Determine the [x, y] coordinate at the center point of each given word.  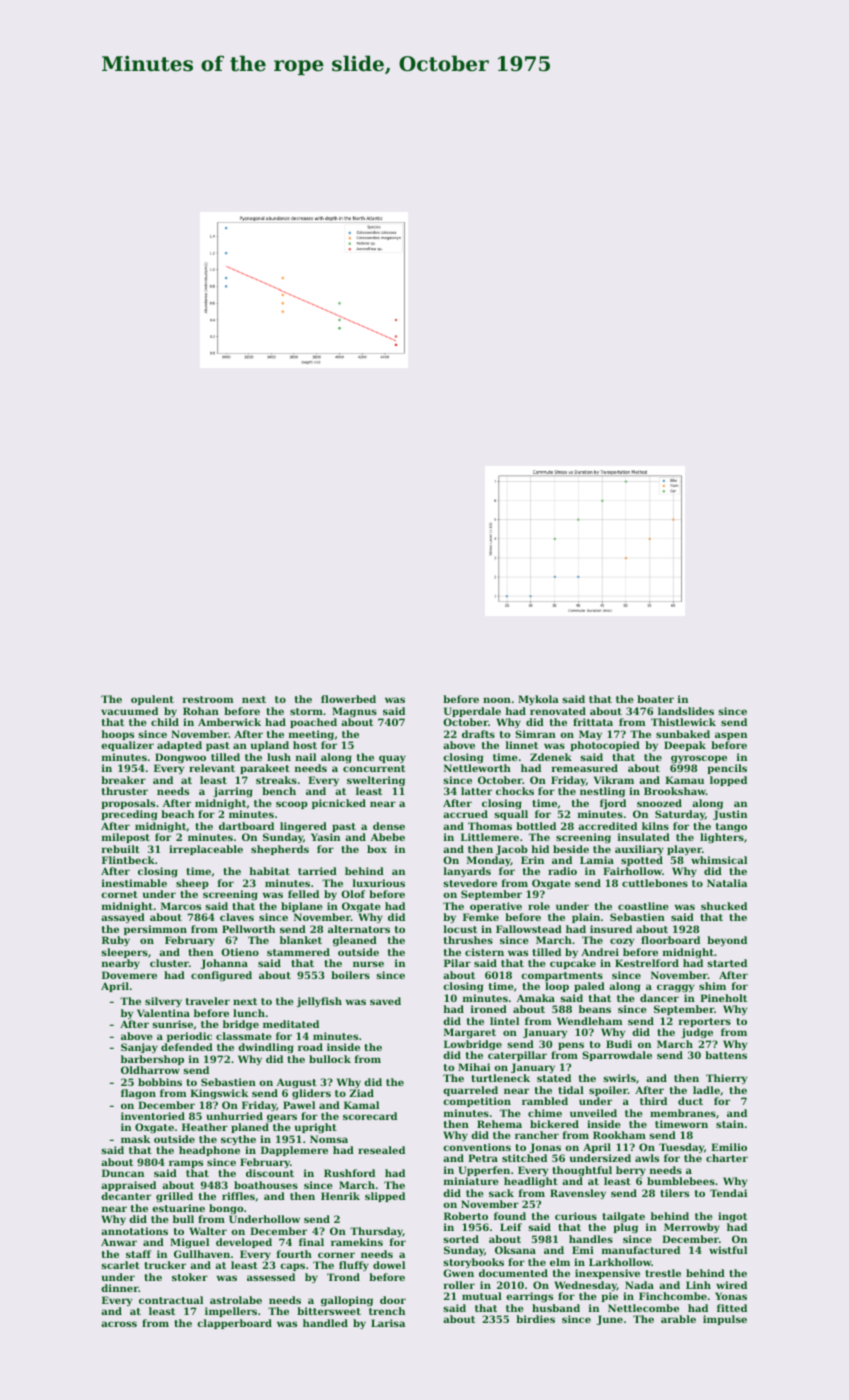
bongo [226, 1209]
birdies [535, 1319]
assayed [123, 918]
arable [678, 1319]
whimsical [719, 860]
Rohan [201, 711]
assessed [271, 1277]
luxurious [379, 883]
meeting [311, 735]
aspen [731, 736]
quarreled [470, 1091]
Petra [483, 1158]
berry [631, 1171]
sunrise [172, 1024]
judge [697, 1033]
